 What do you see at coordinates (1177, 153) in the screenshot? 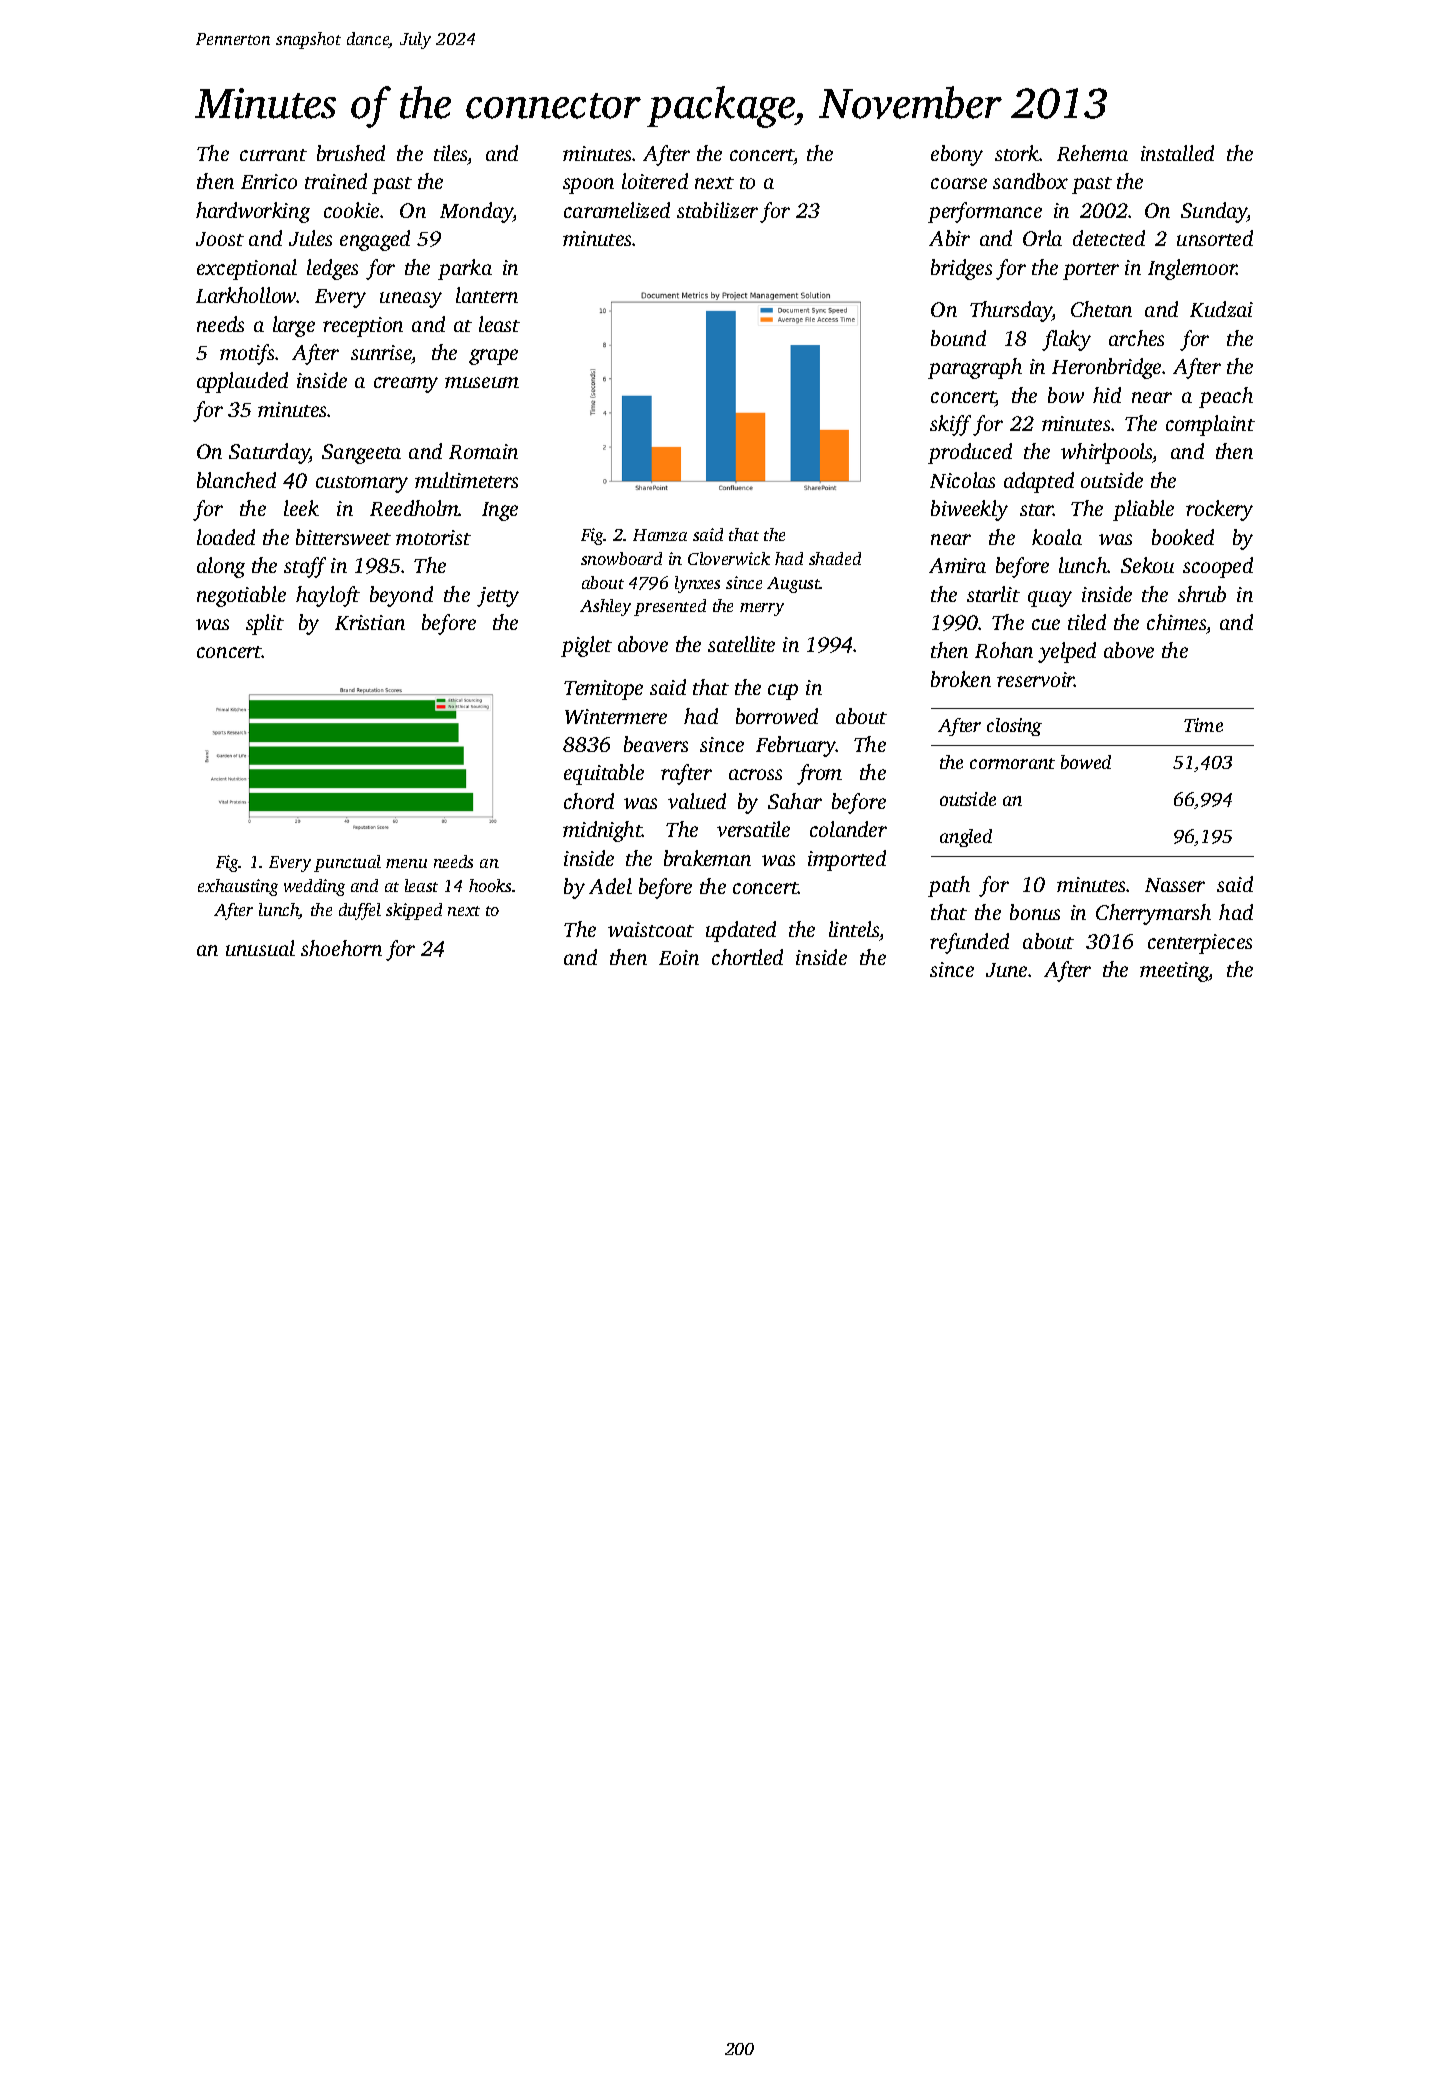
I see `installed` at bounding box center [1177, 153].
